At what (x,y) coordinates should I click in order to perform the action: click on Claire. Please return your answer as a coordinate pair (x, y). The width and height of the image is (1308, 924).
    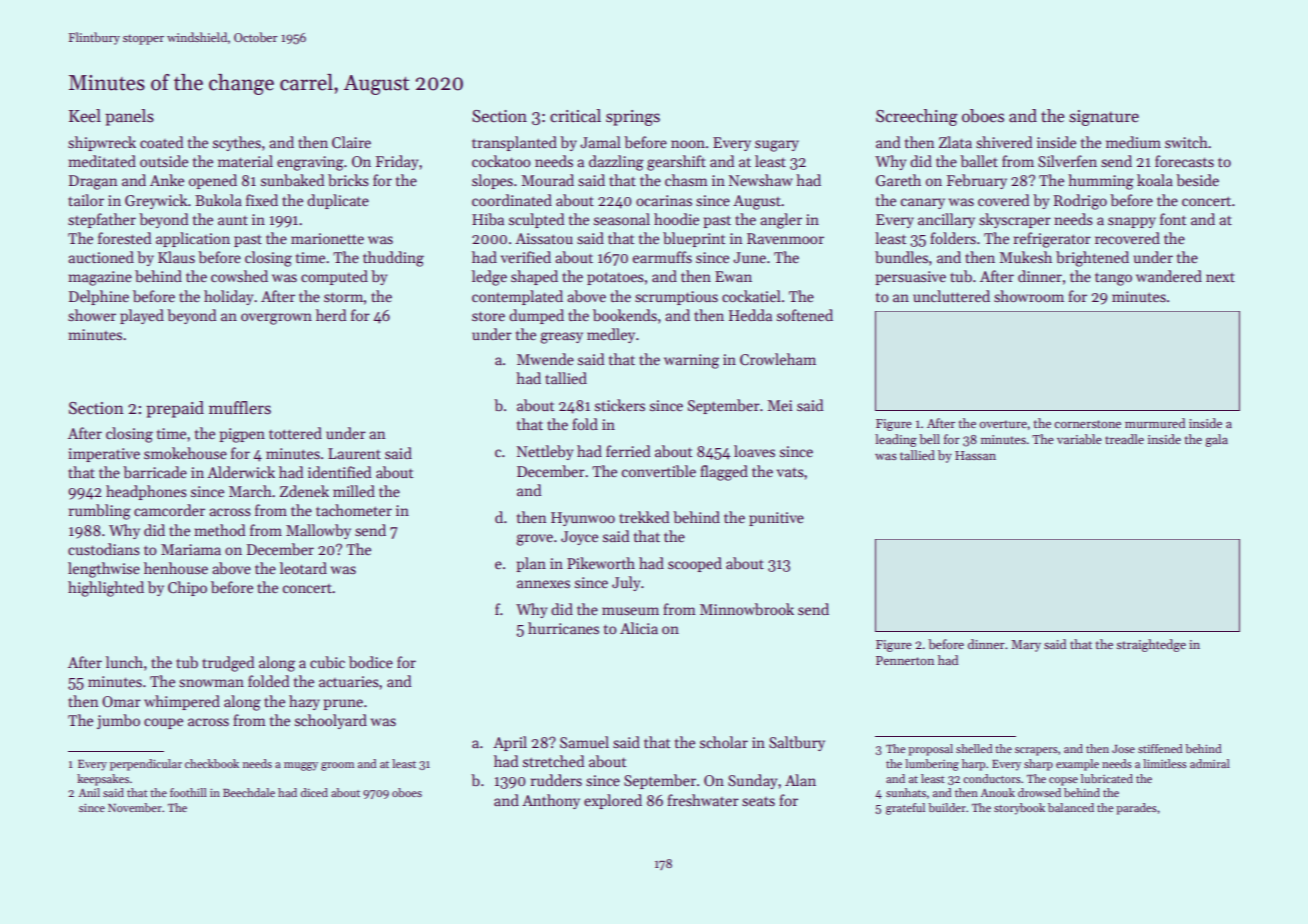
    Looking at the image, I should click on (351, 142).
